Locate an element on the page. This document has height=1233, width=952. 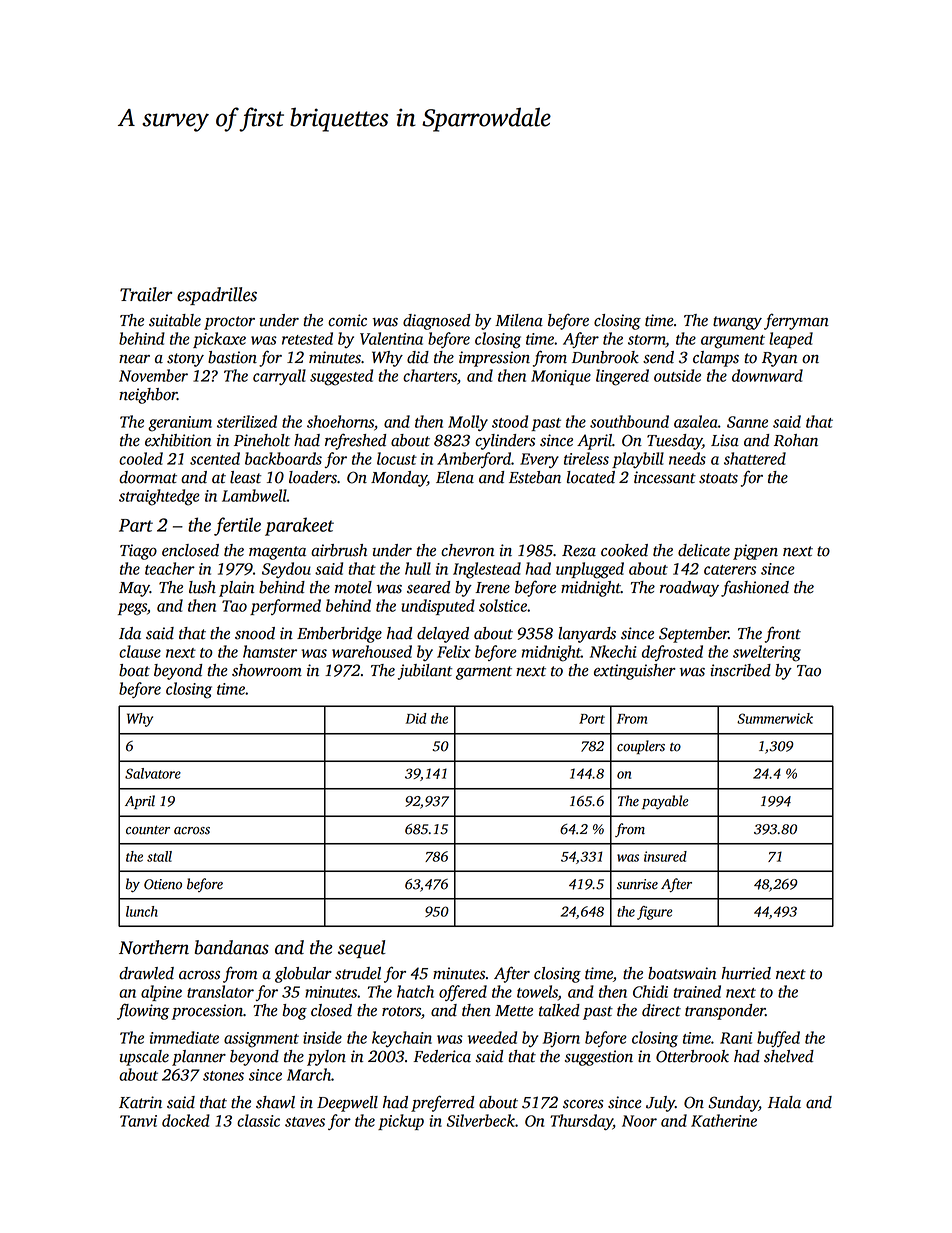
talked is located at coordinates (559, 1010).
